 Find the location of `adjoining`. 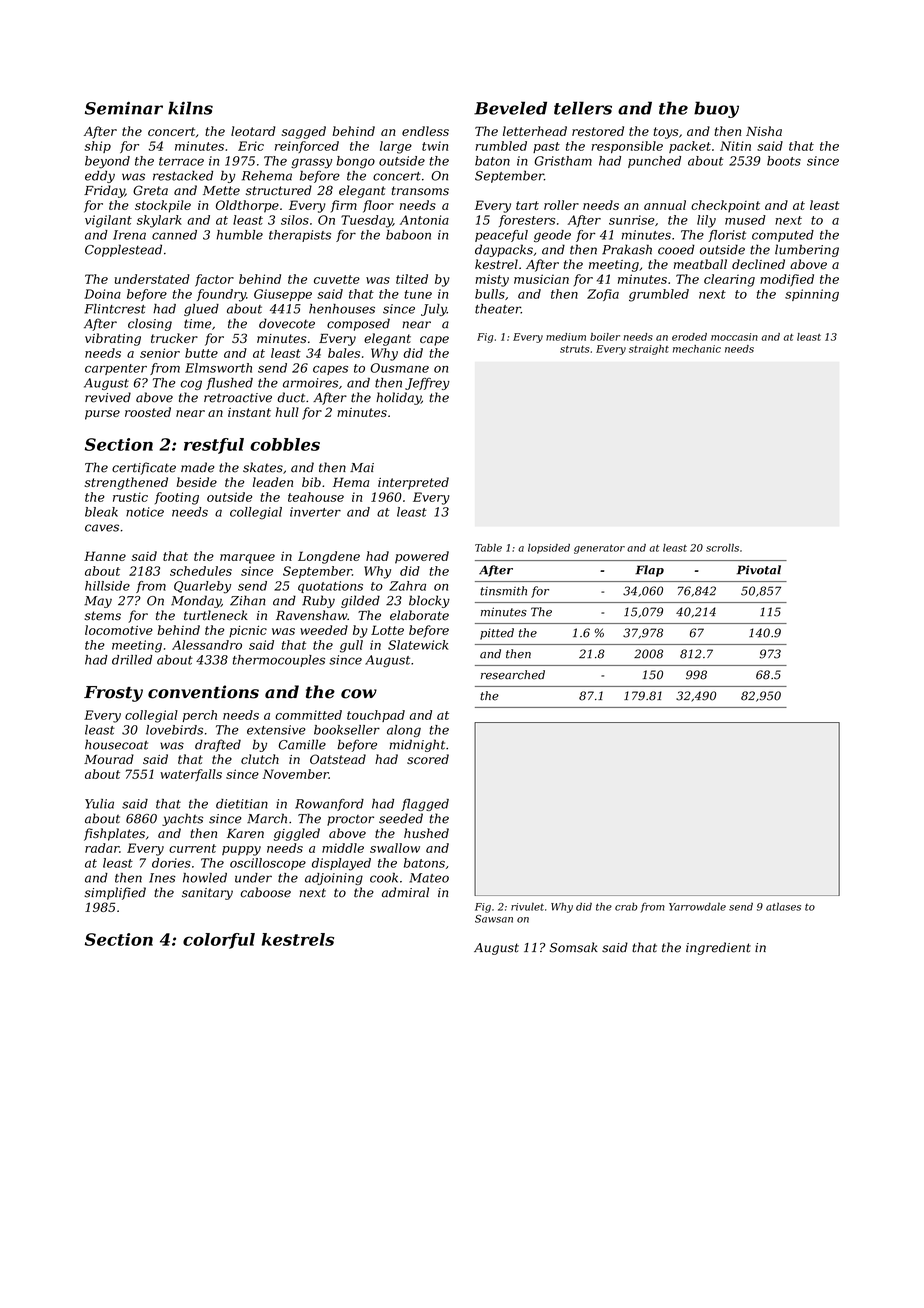

adjoining is located at coordinates (334, 879).
